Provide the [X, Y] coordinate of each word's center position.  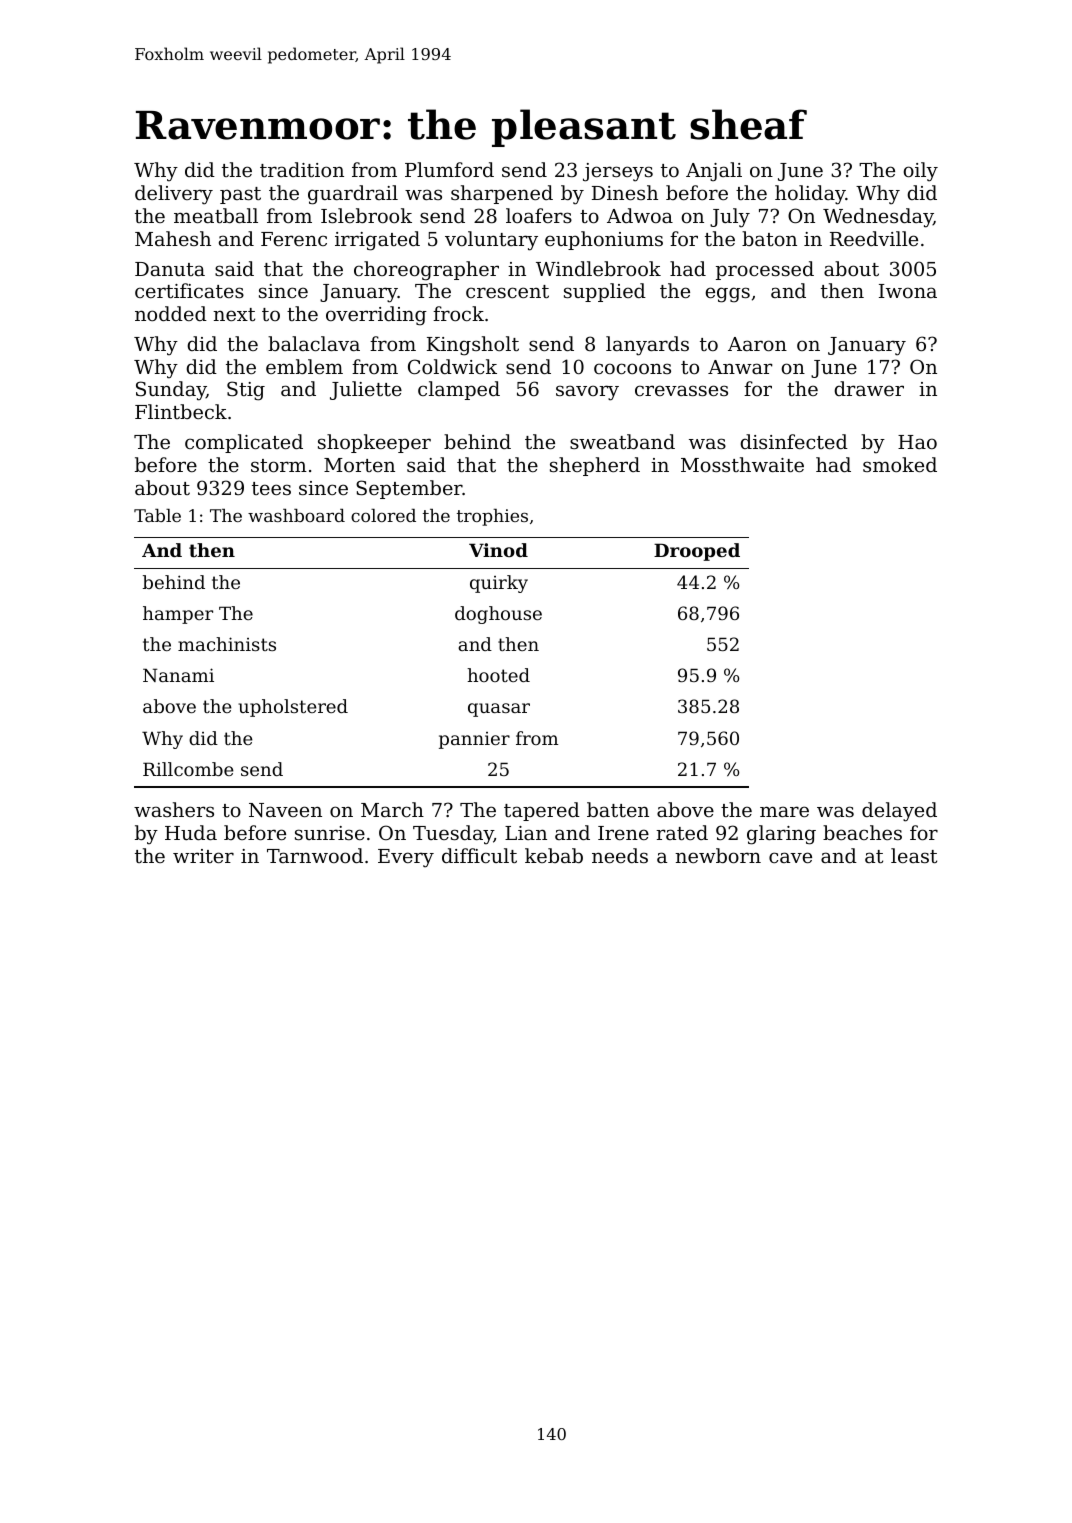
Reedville [874, 238]
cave [790, 857]
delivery [174, 195]
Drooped [697, 552]
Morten [359, 465]
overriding [376, 316]
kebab [554, 855]
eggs [728, 295]
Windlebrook [598, 268]
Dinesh [625, 192]
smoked [900, 464]
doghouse [498, 615]
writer [203, 856]
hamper [178, 615]
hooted [498, 675]
